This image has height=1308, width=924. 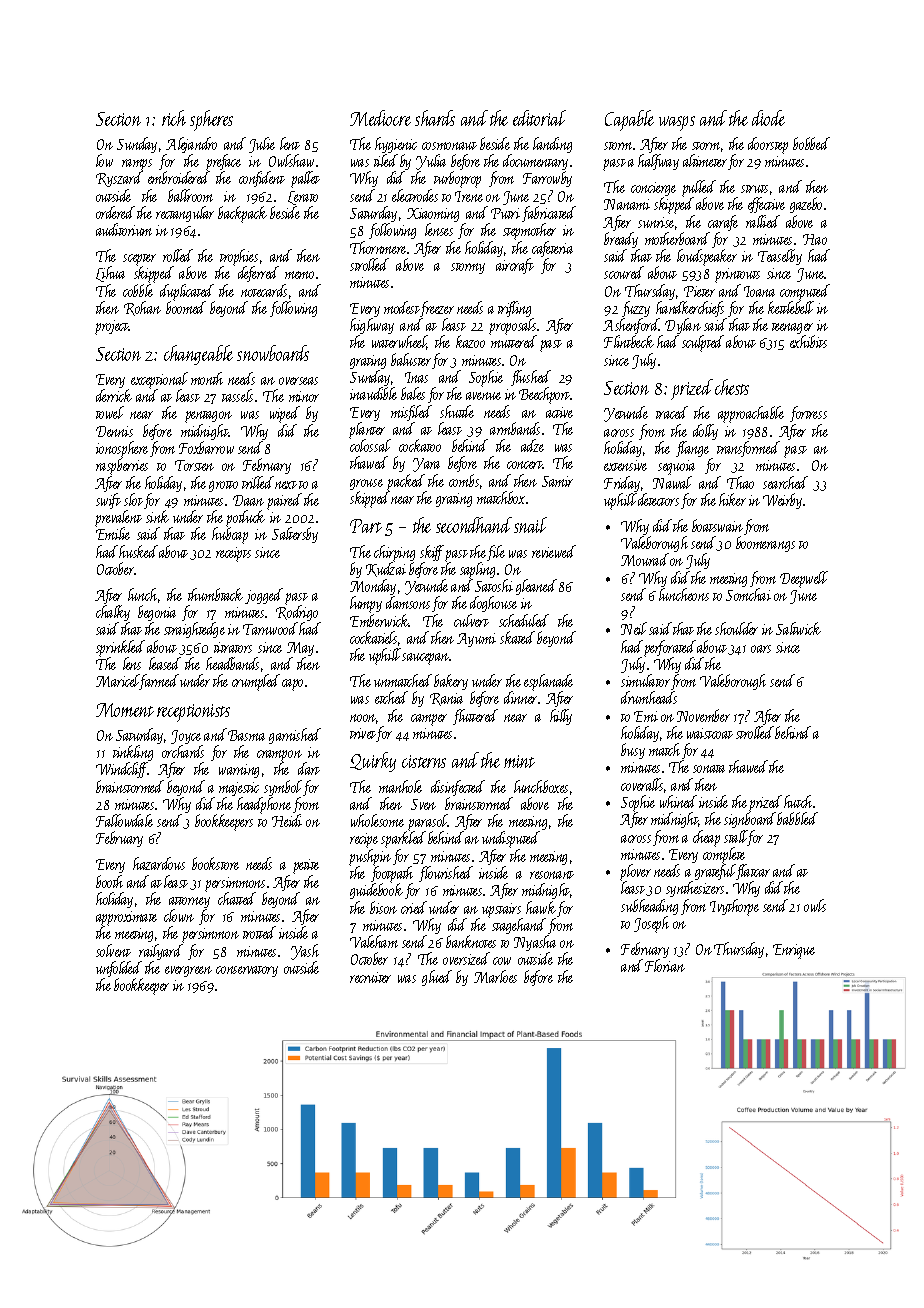 I want to click on doorstep, so click(x=768, y=145).
